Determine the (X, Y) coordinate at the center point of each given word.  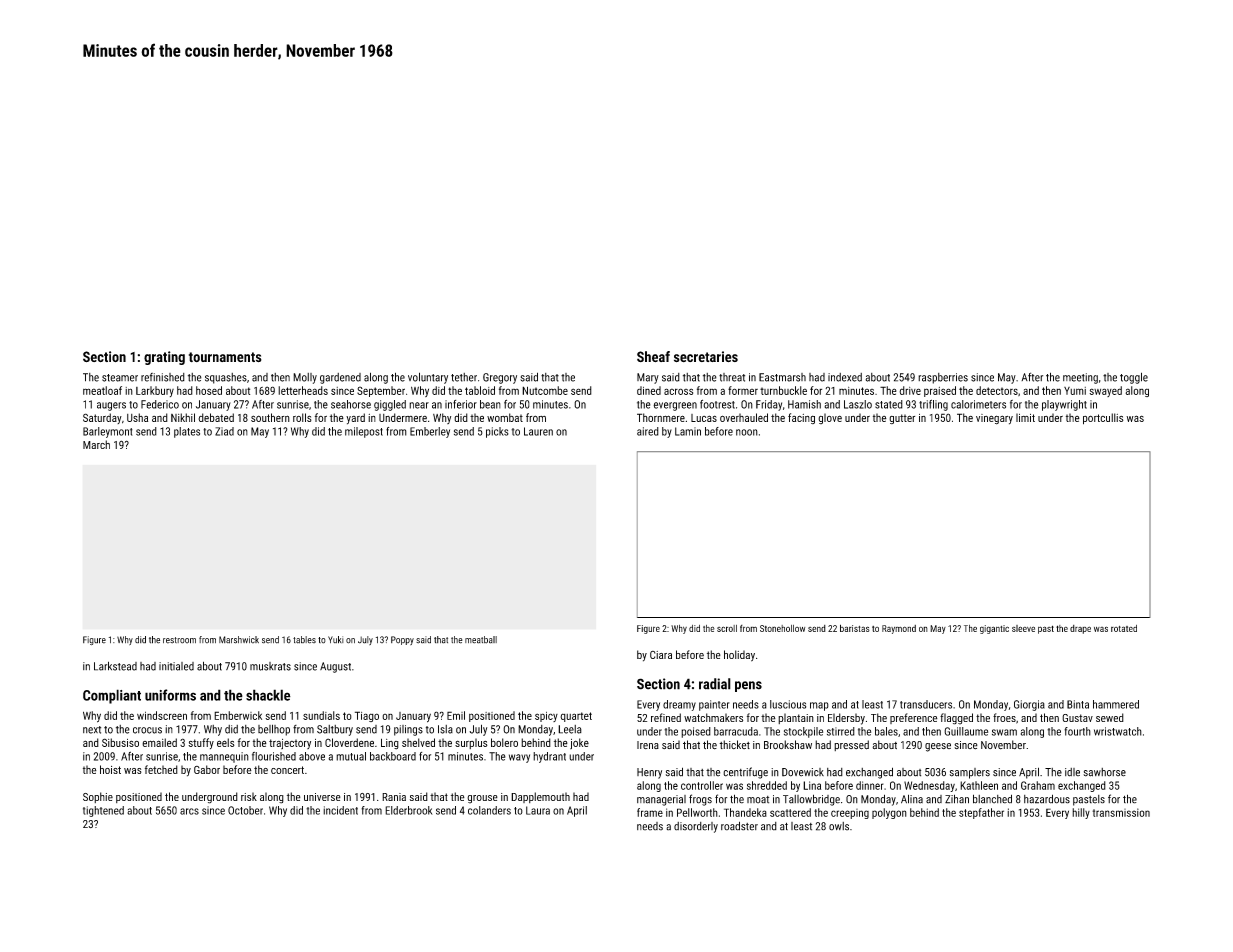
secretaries (706, 356)
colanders (489, 810)
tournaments (225, 357)
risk (249, 796)
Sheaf (653, 356)
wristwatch (1118, 731)
